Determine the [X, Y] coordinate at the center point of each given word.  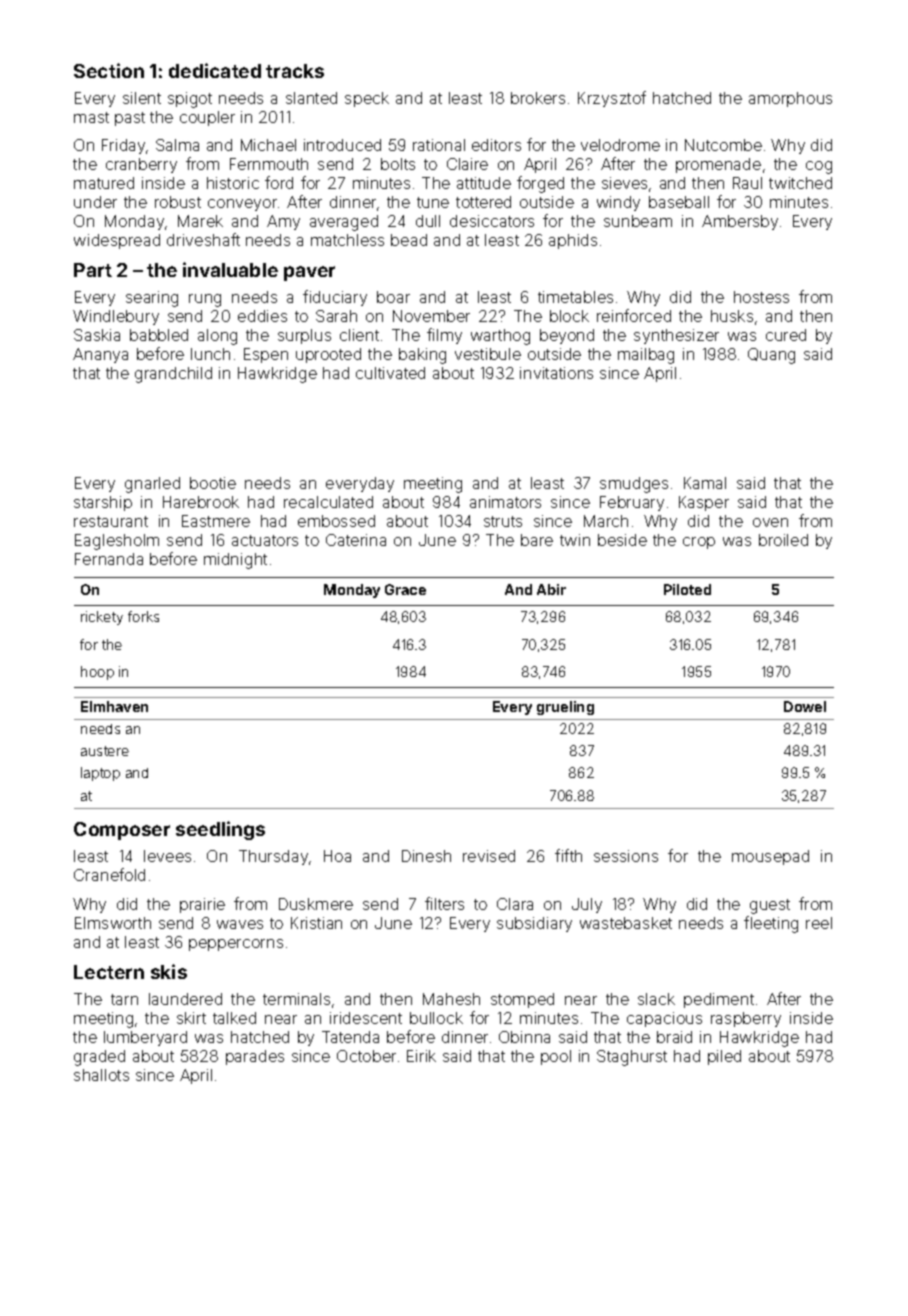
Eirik [421, 1056]
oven [770, 522]
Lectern [109, 972]
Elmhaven [114, 706]
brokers [538, 98]
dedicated [215, 70]
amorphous [790, 99]
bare [537, 540]
